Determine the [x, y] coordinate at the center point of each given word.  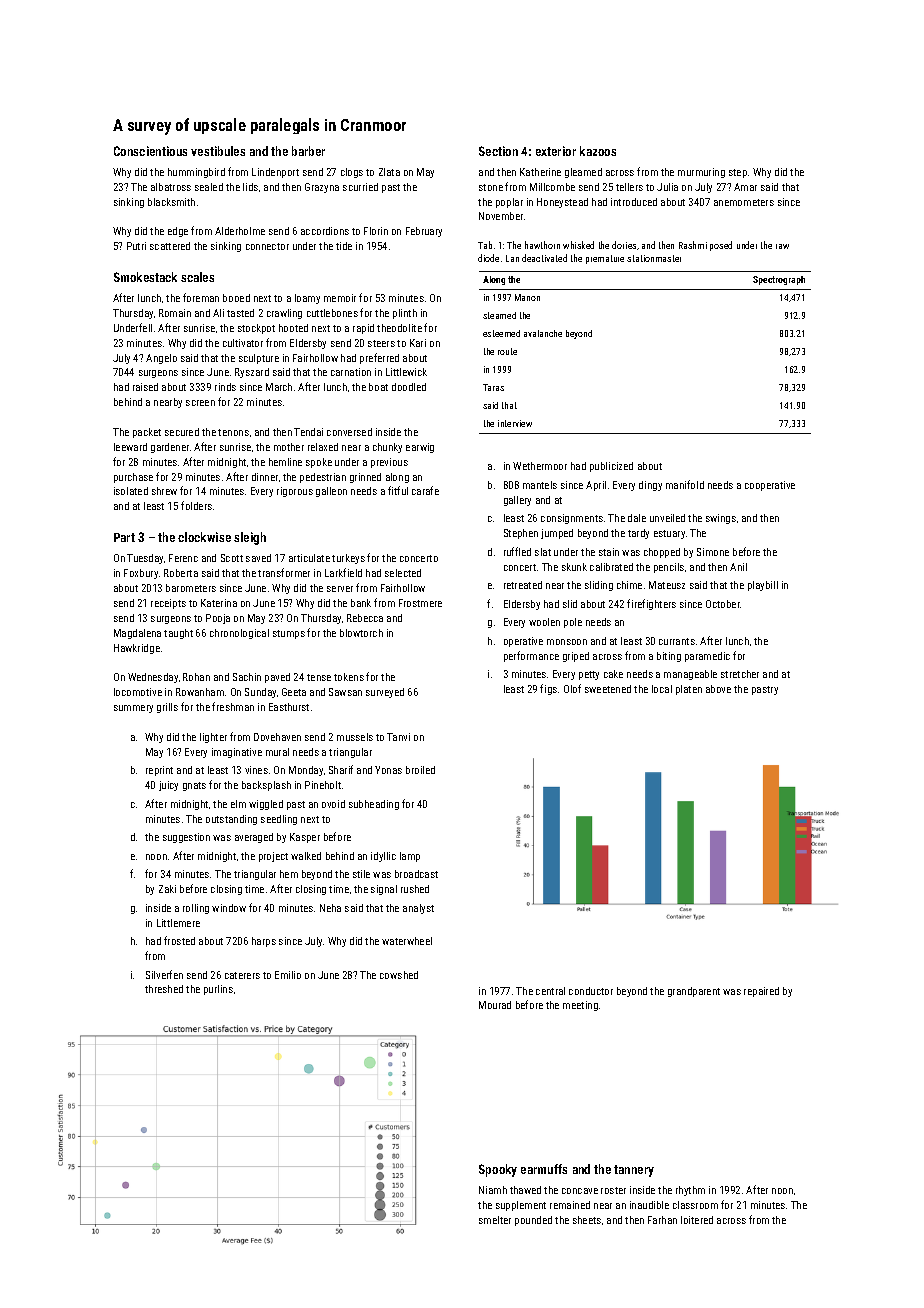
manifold [685, 484]
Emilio [288, 975]
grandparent [694, 992]
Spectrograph [779, 280]
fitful [398, 490]
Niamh [493, 1190]
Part [124, 537]
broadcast [416, 874]
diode [488, 258]
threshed [164, 989]
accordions [325, 231]
